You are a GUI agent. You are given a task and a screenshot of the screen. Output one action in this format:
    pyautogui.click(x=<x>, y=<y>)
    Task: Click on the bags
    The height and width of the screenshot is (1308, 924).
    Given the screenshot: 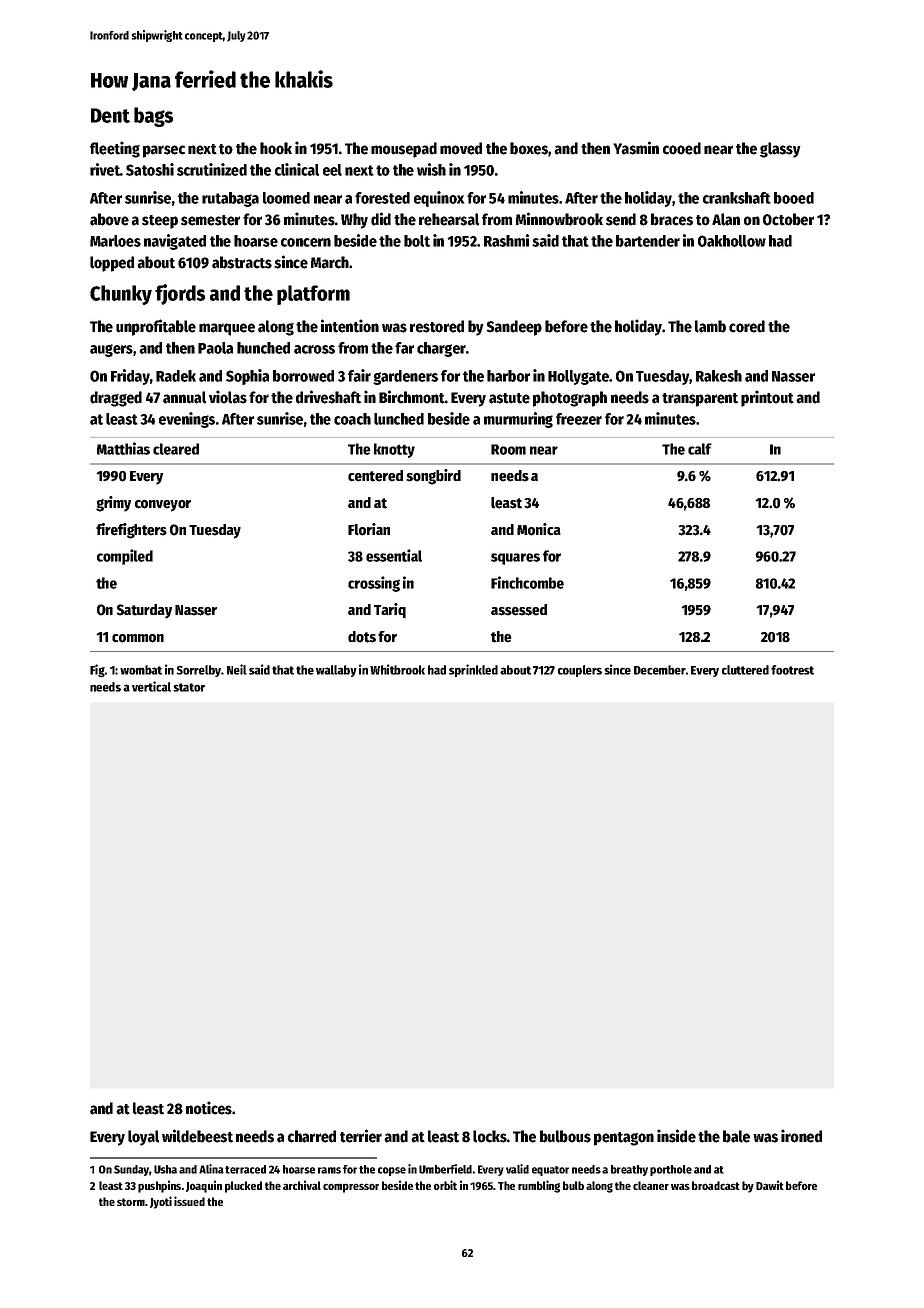 What is the action you would take?
    pyautogui.click(x=153, y=117)
